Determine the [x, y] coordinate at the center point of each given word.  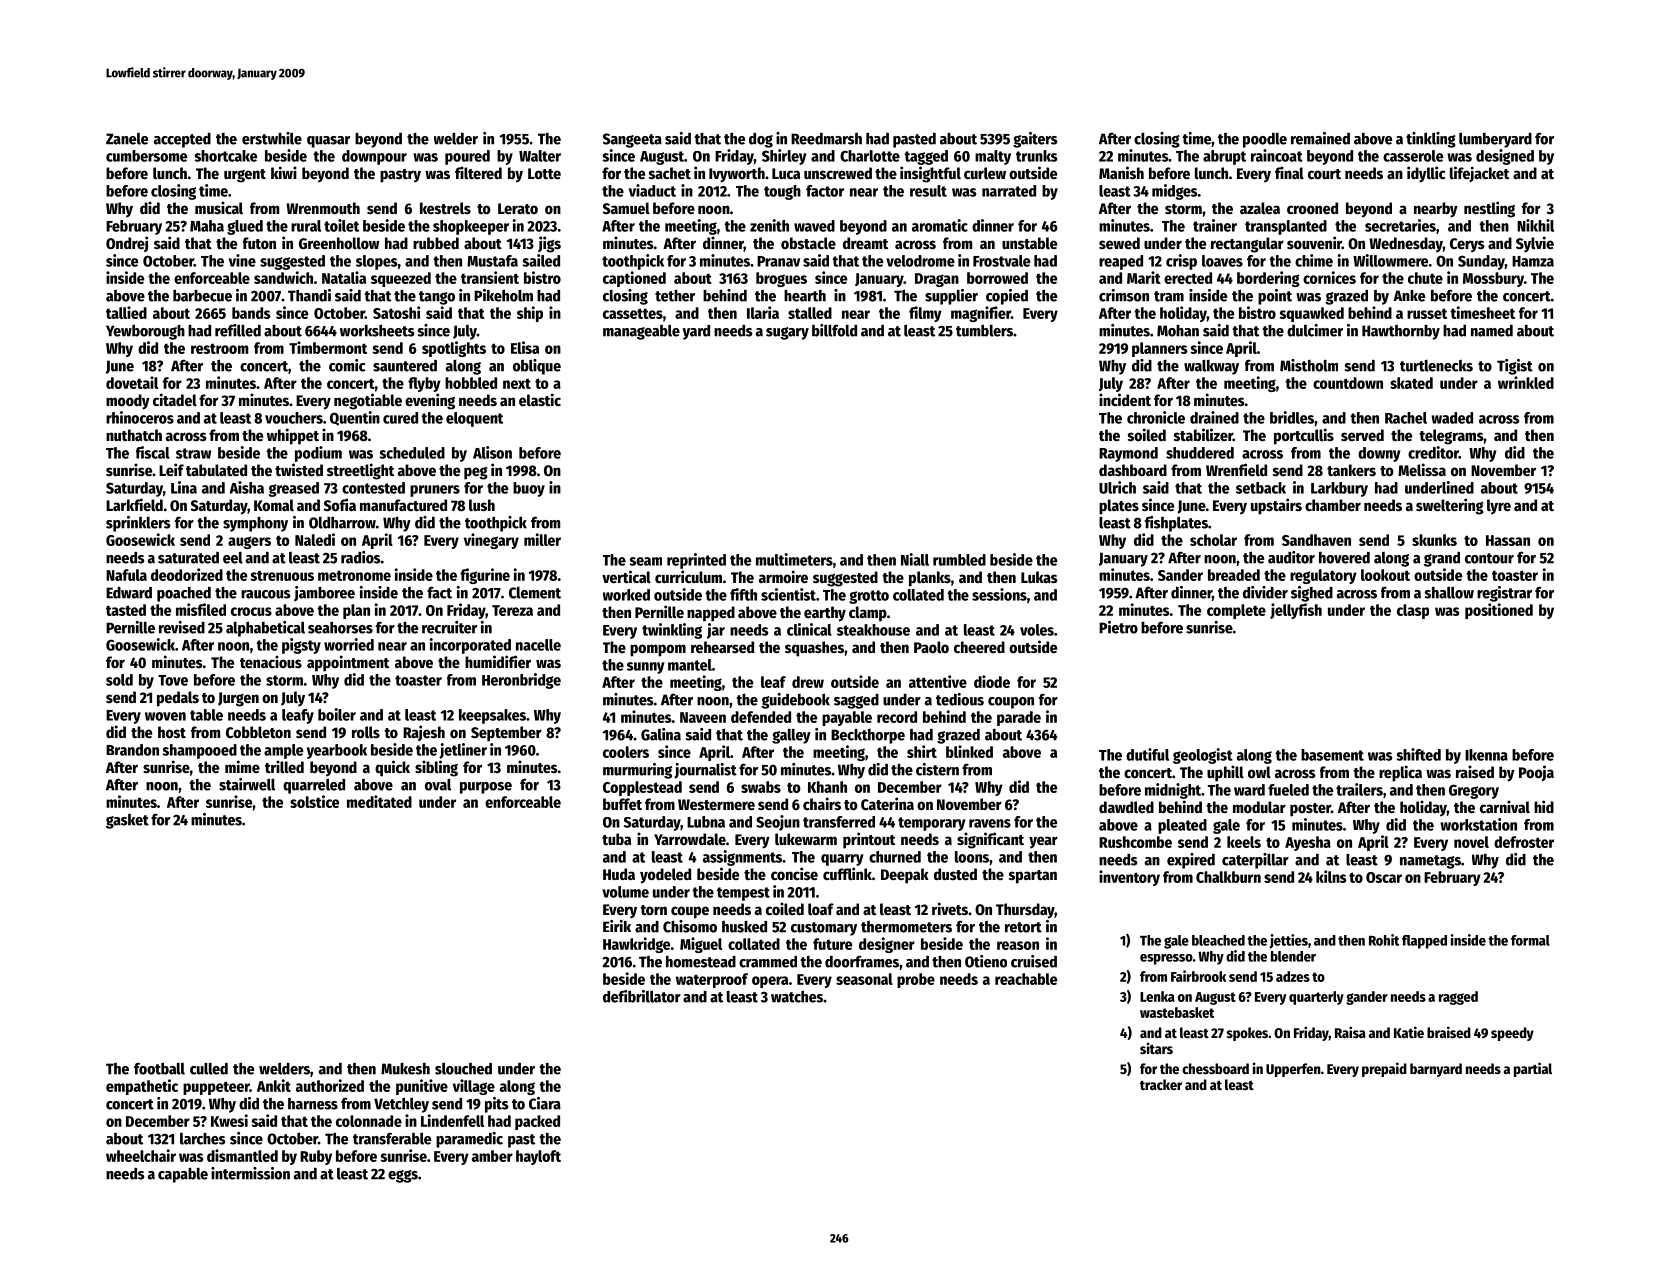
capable [183, 1175]
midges [1175, 192]
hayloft [538, 1157]
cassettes [633, 313]
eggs [403, 1176]
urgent [245, 176]
